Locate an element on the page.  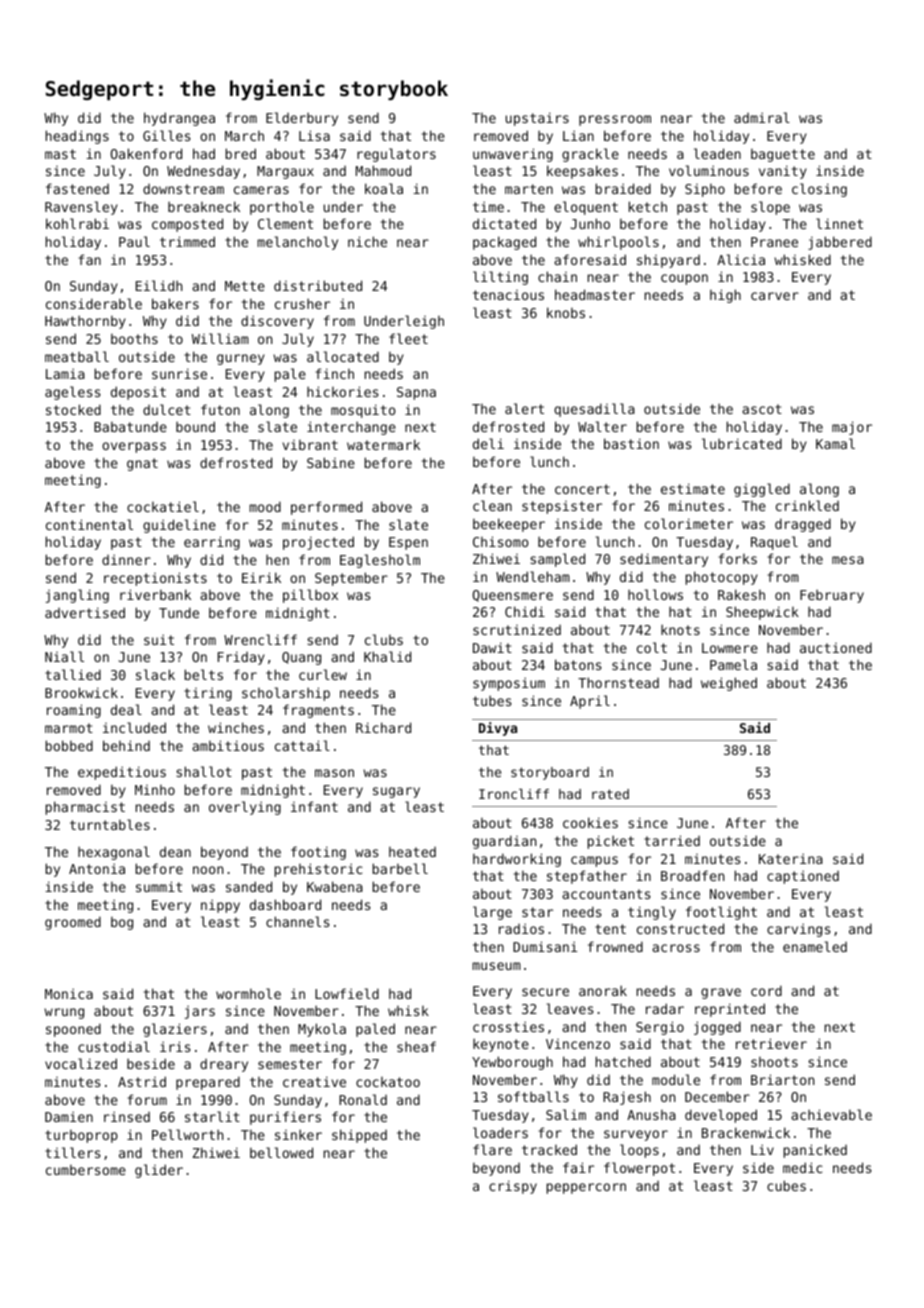
Elderbury is located at coordinates (302, 119).
